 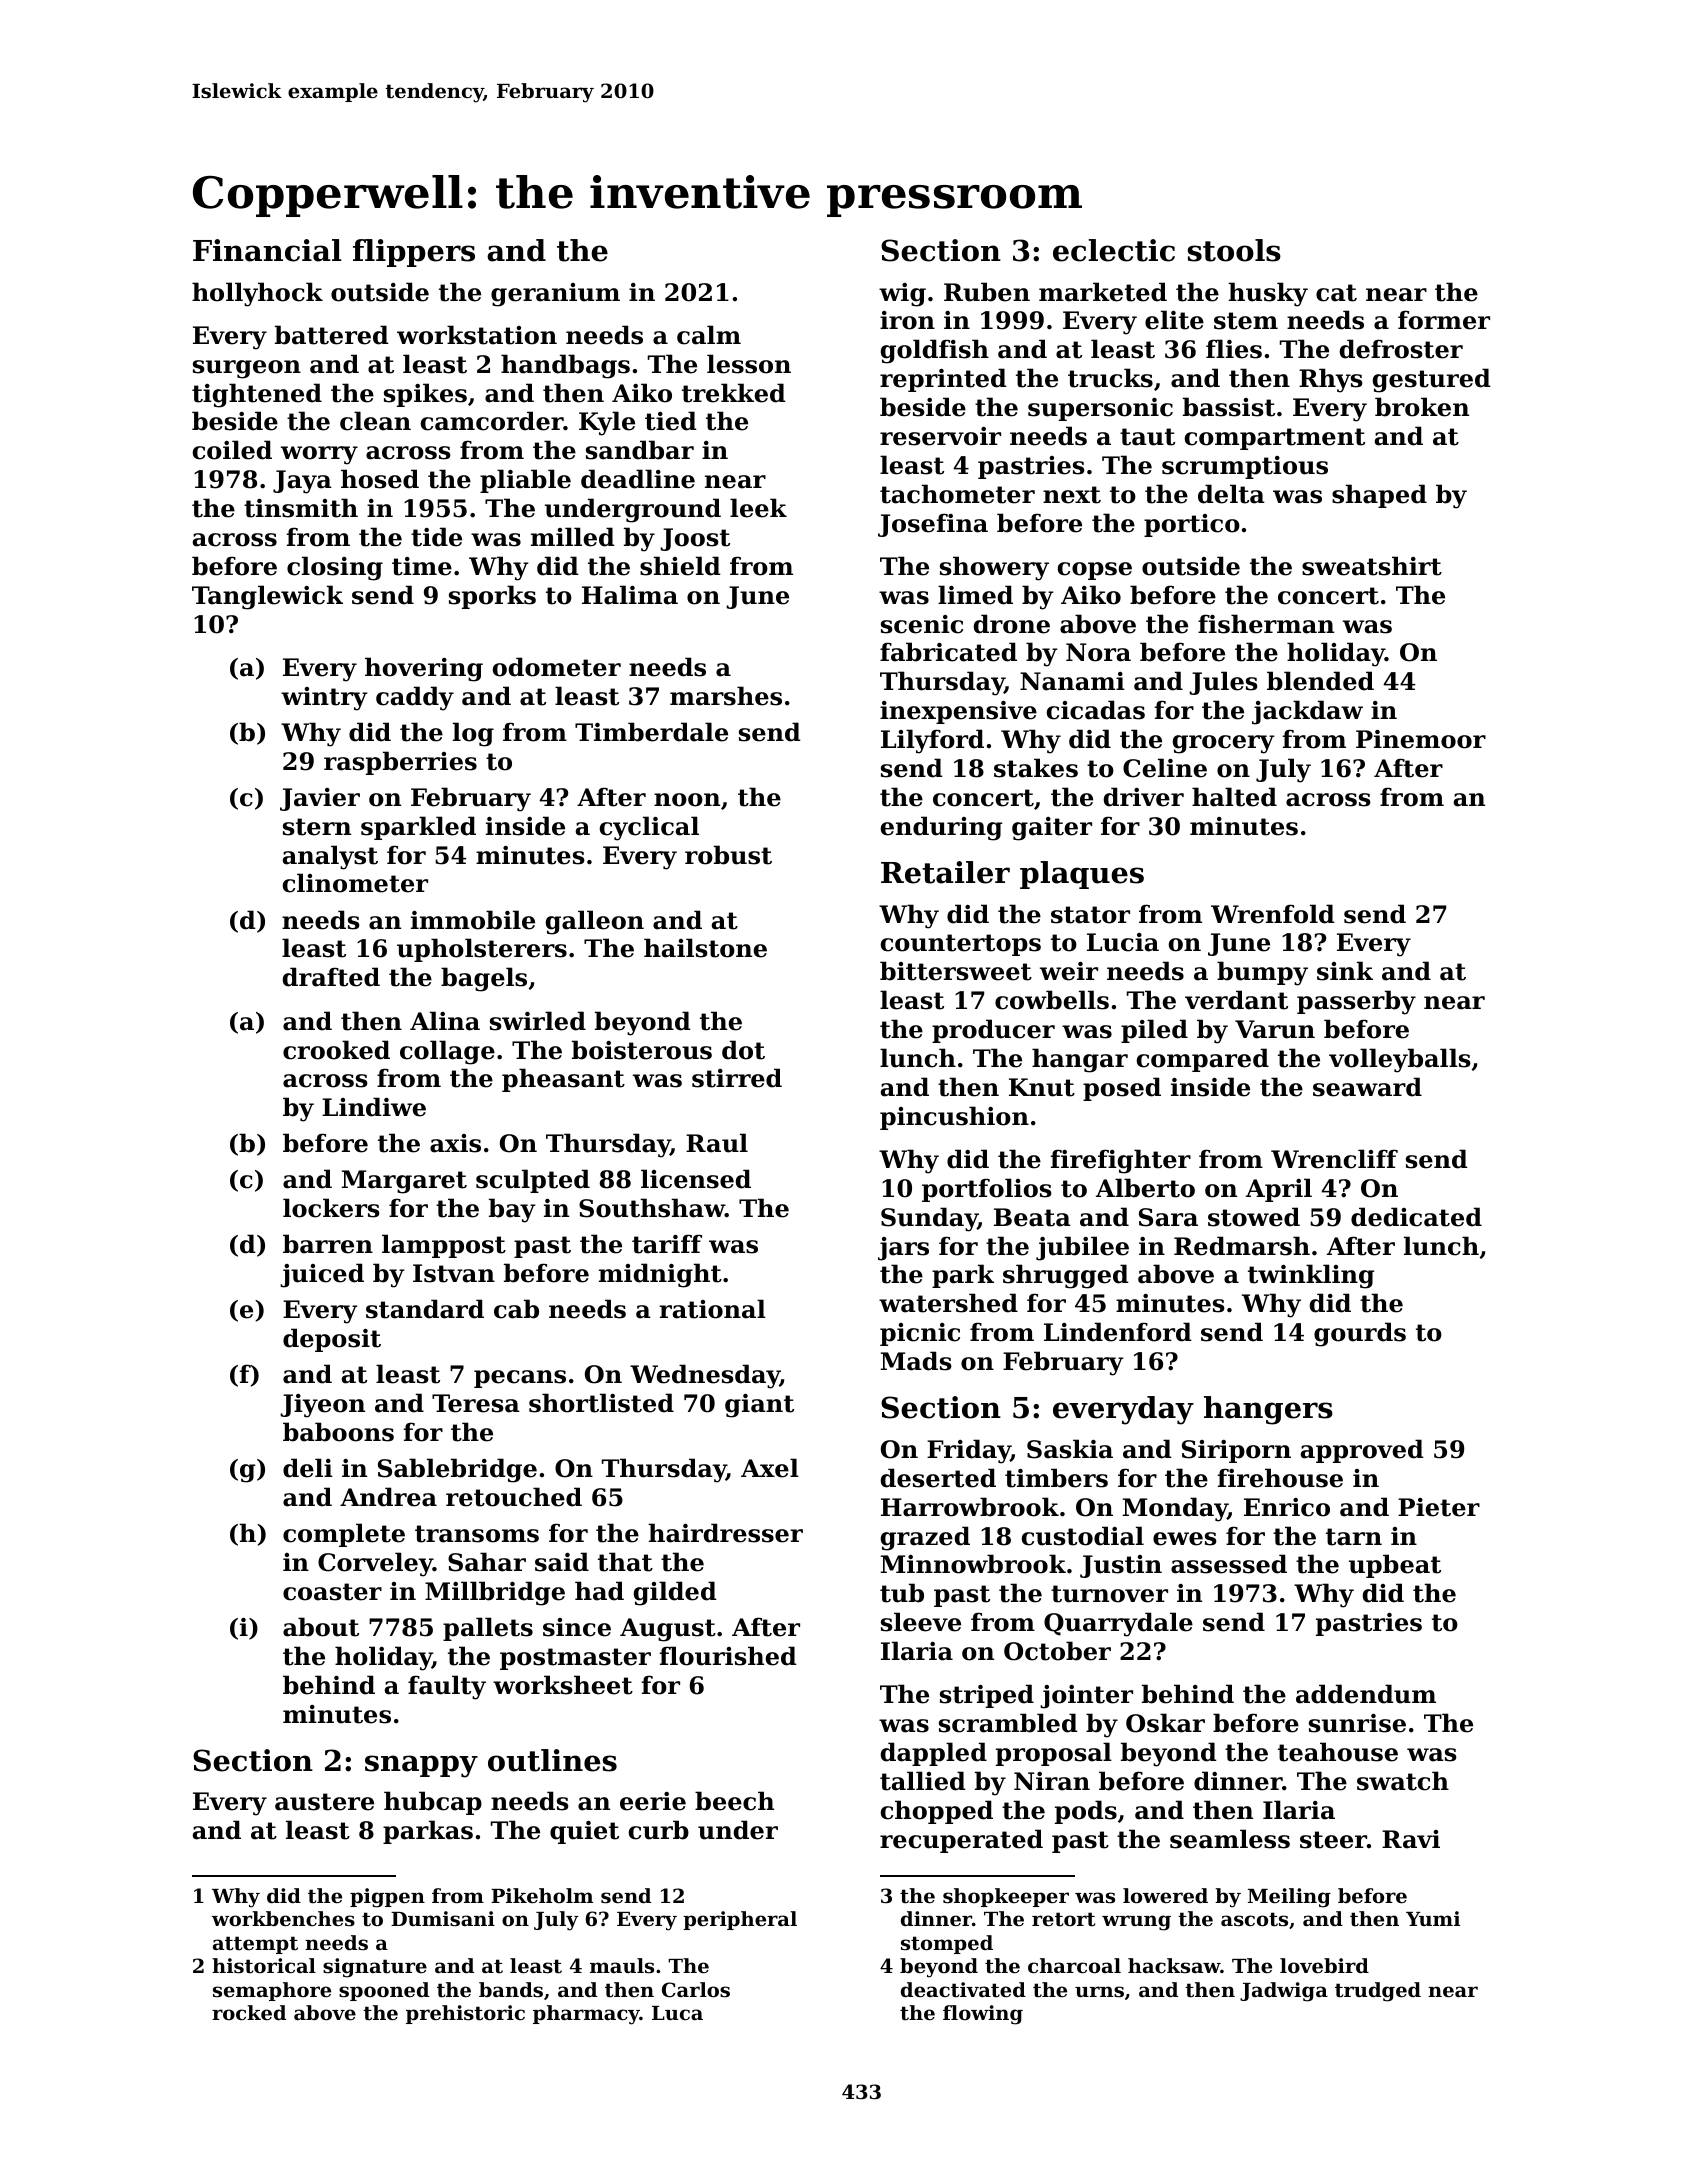 What do you see at coordinates (1136, 1923) in the screenshot?
I see `wrung` at bounding box center [1136, 1923].
